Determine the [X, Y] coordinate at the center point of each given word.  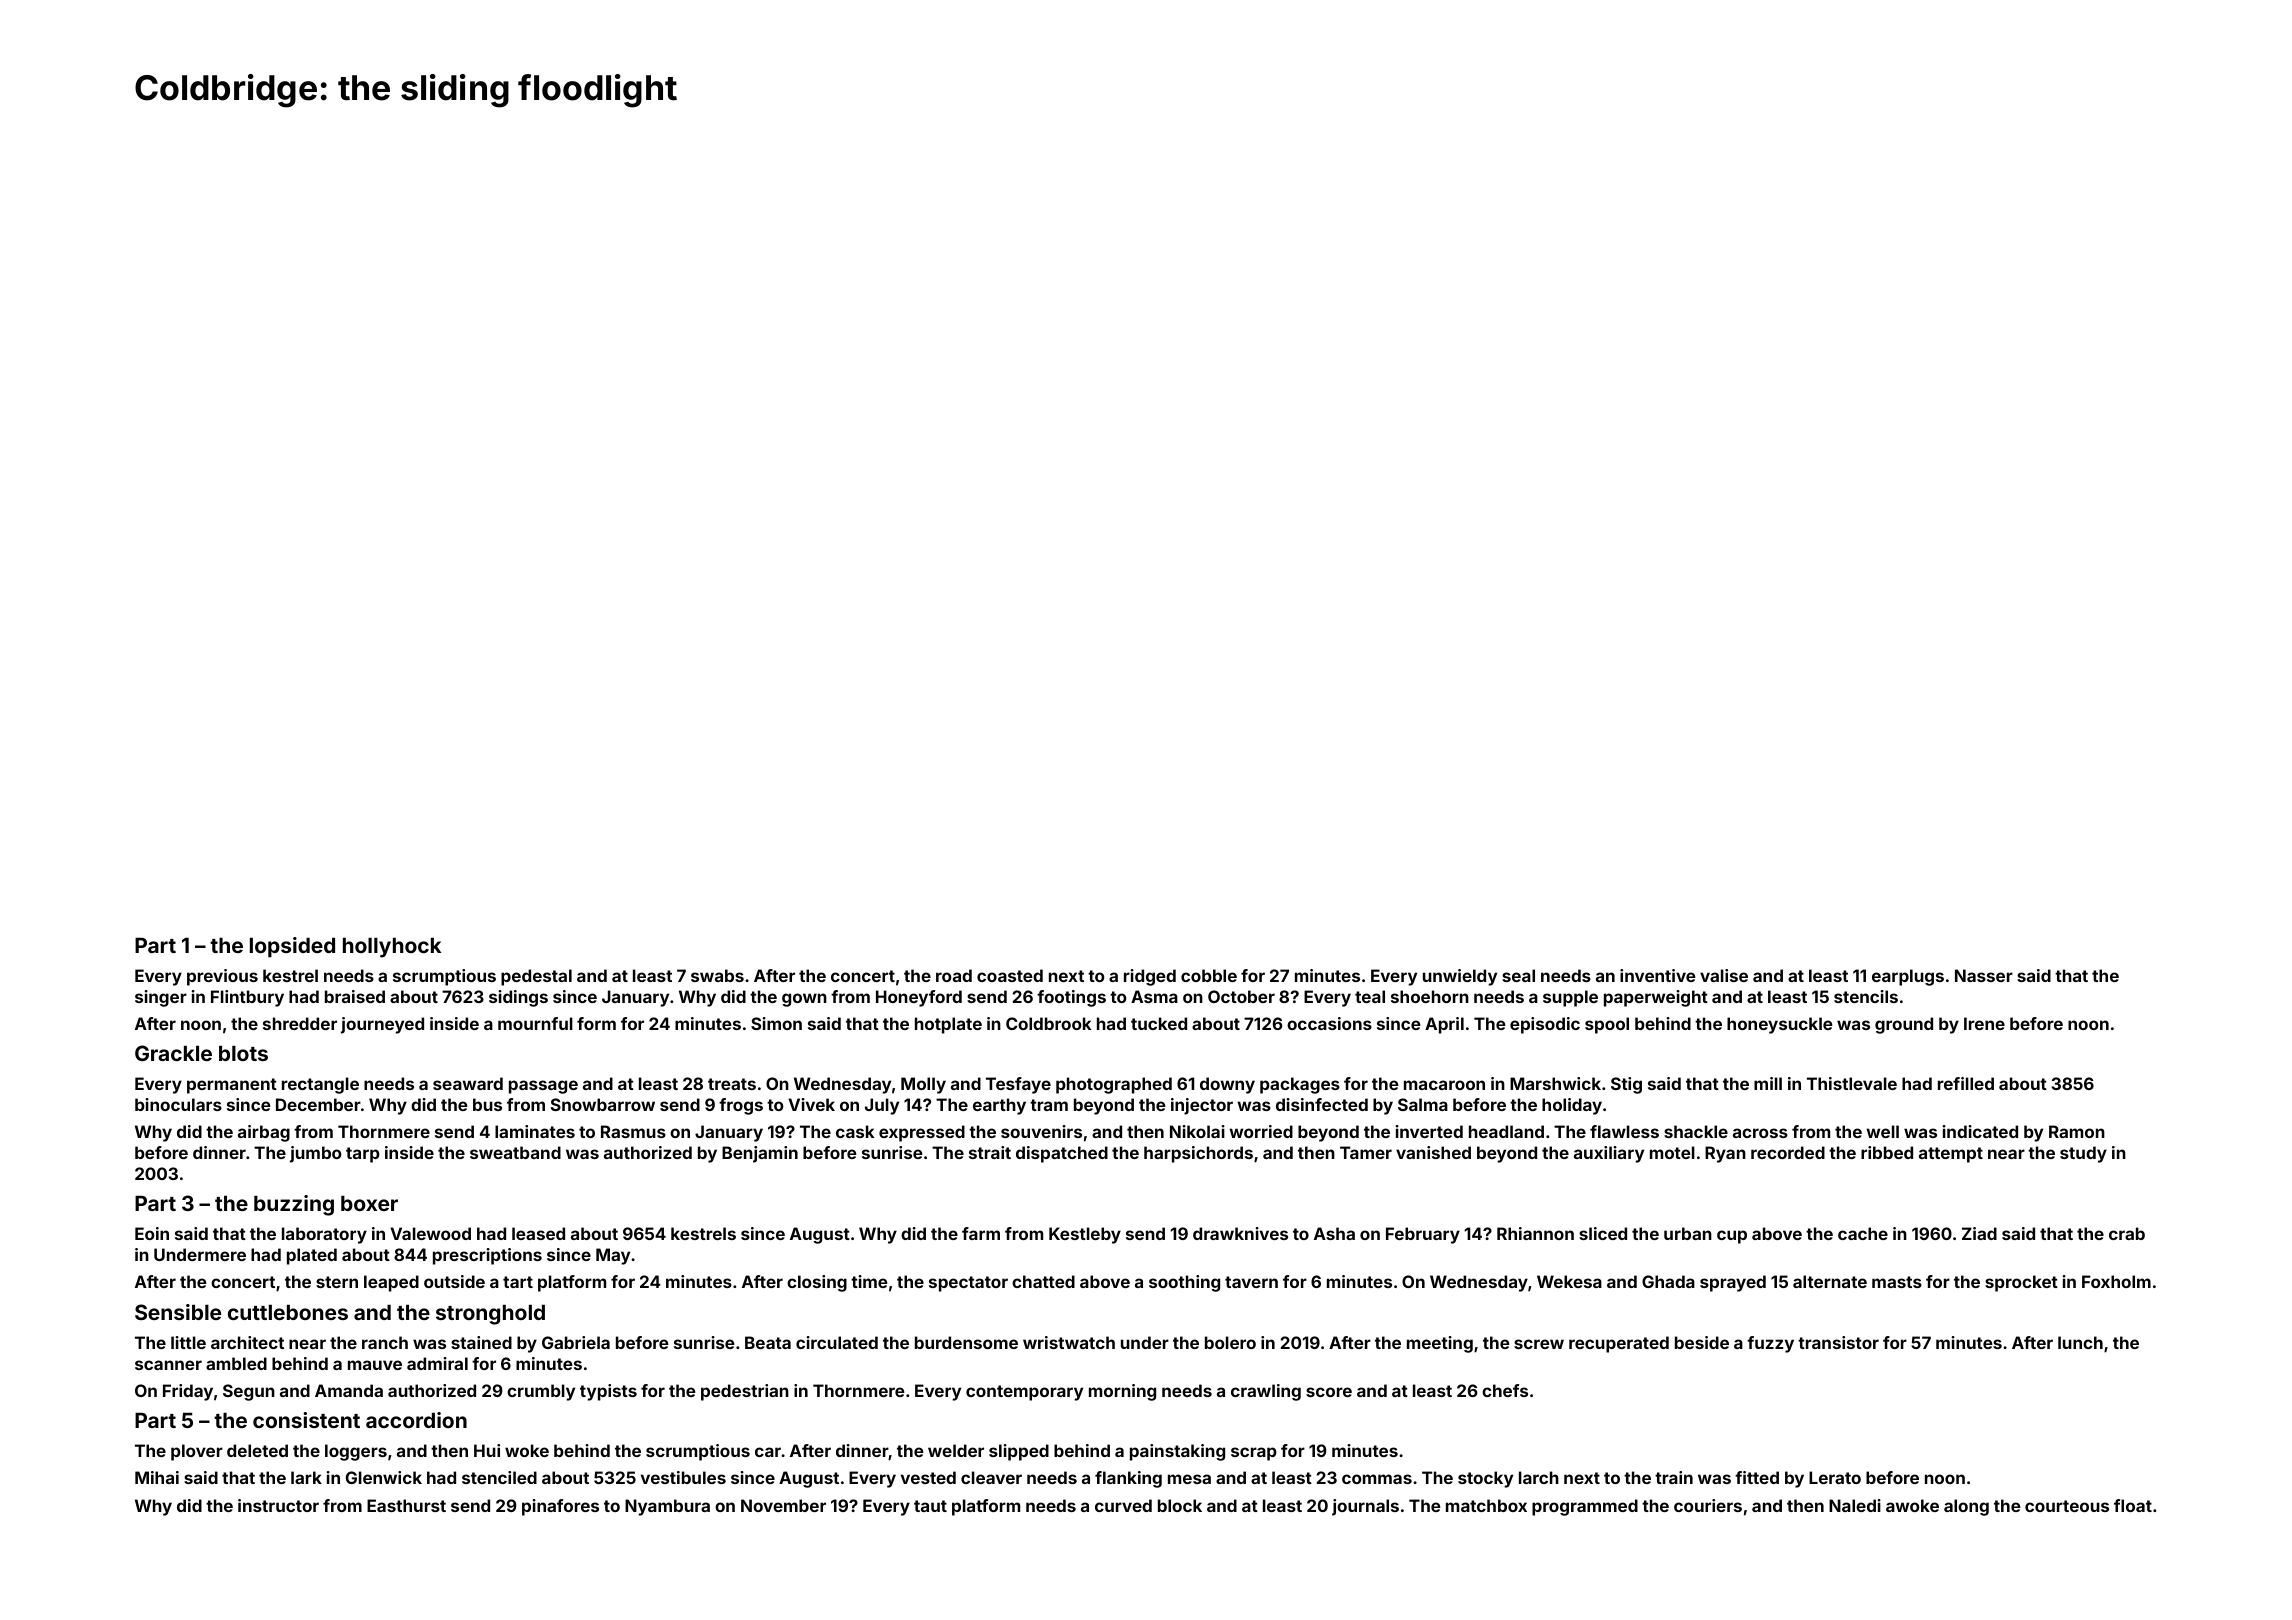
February [1423, 1235]
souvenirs [1041, 1131]
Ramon [2077, 1131]
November [783, 1505]
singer [161, 998]
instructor [278, 1505]
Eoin [152, 1233]
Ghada [1668, 1281]
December [318, 1104]
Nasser [1984, 975]
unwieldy [1460, 977]
